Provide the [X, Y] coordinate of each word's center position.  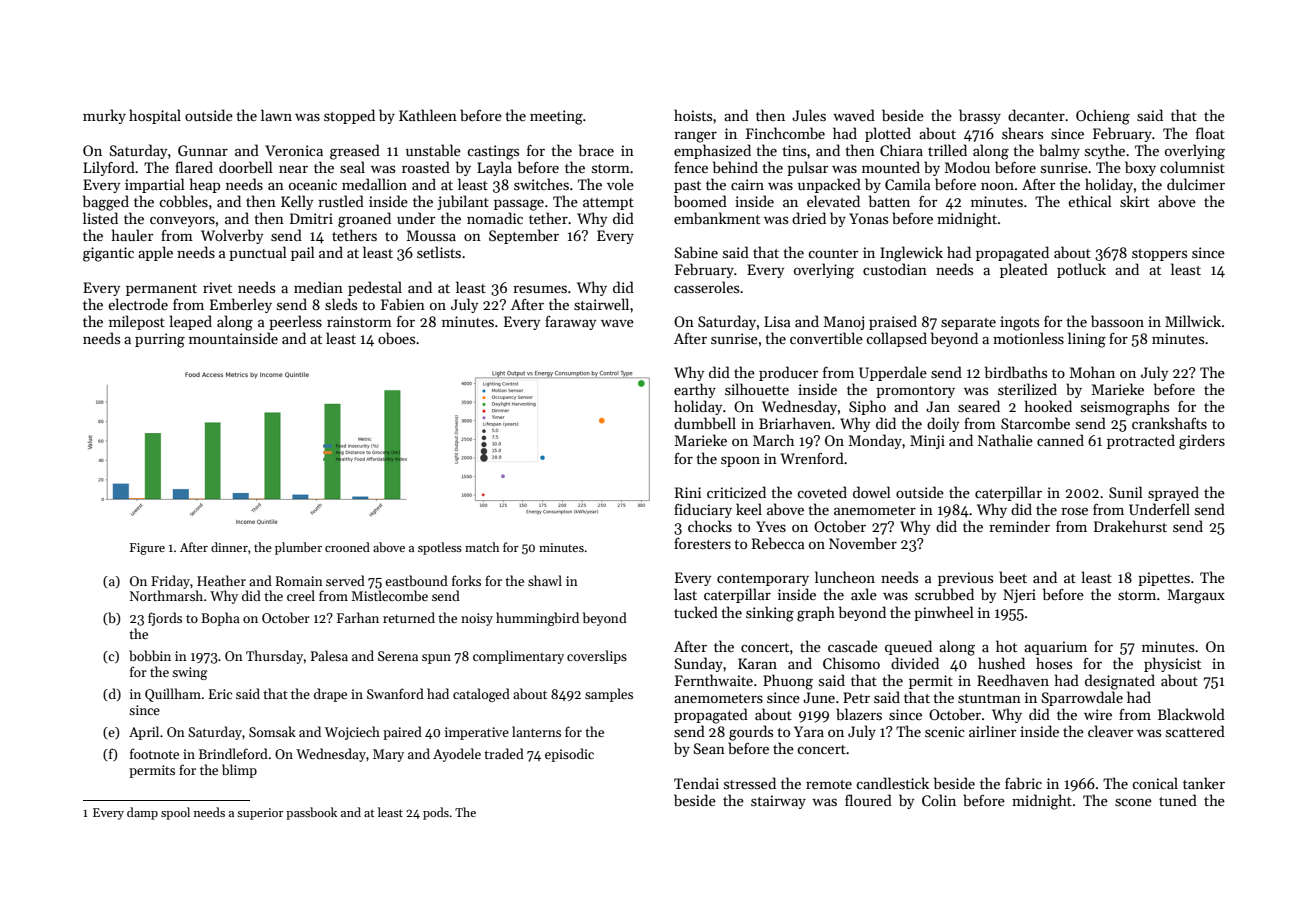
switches [541, 184]
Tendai [696, 783]
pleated [1024, 270]
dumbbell [705, 423]
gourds [751, 733]
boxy [1140, 168]
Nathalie [1005, 440]
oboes [396, 338]
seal [352, 167]
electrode [138, 304]
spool [175, 813]
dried [809, 218]
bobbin [150, 655]
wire [1098, 714]
